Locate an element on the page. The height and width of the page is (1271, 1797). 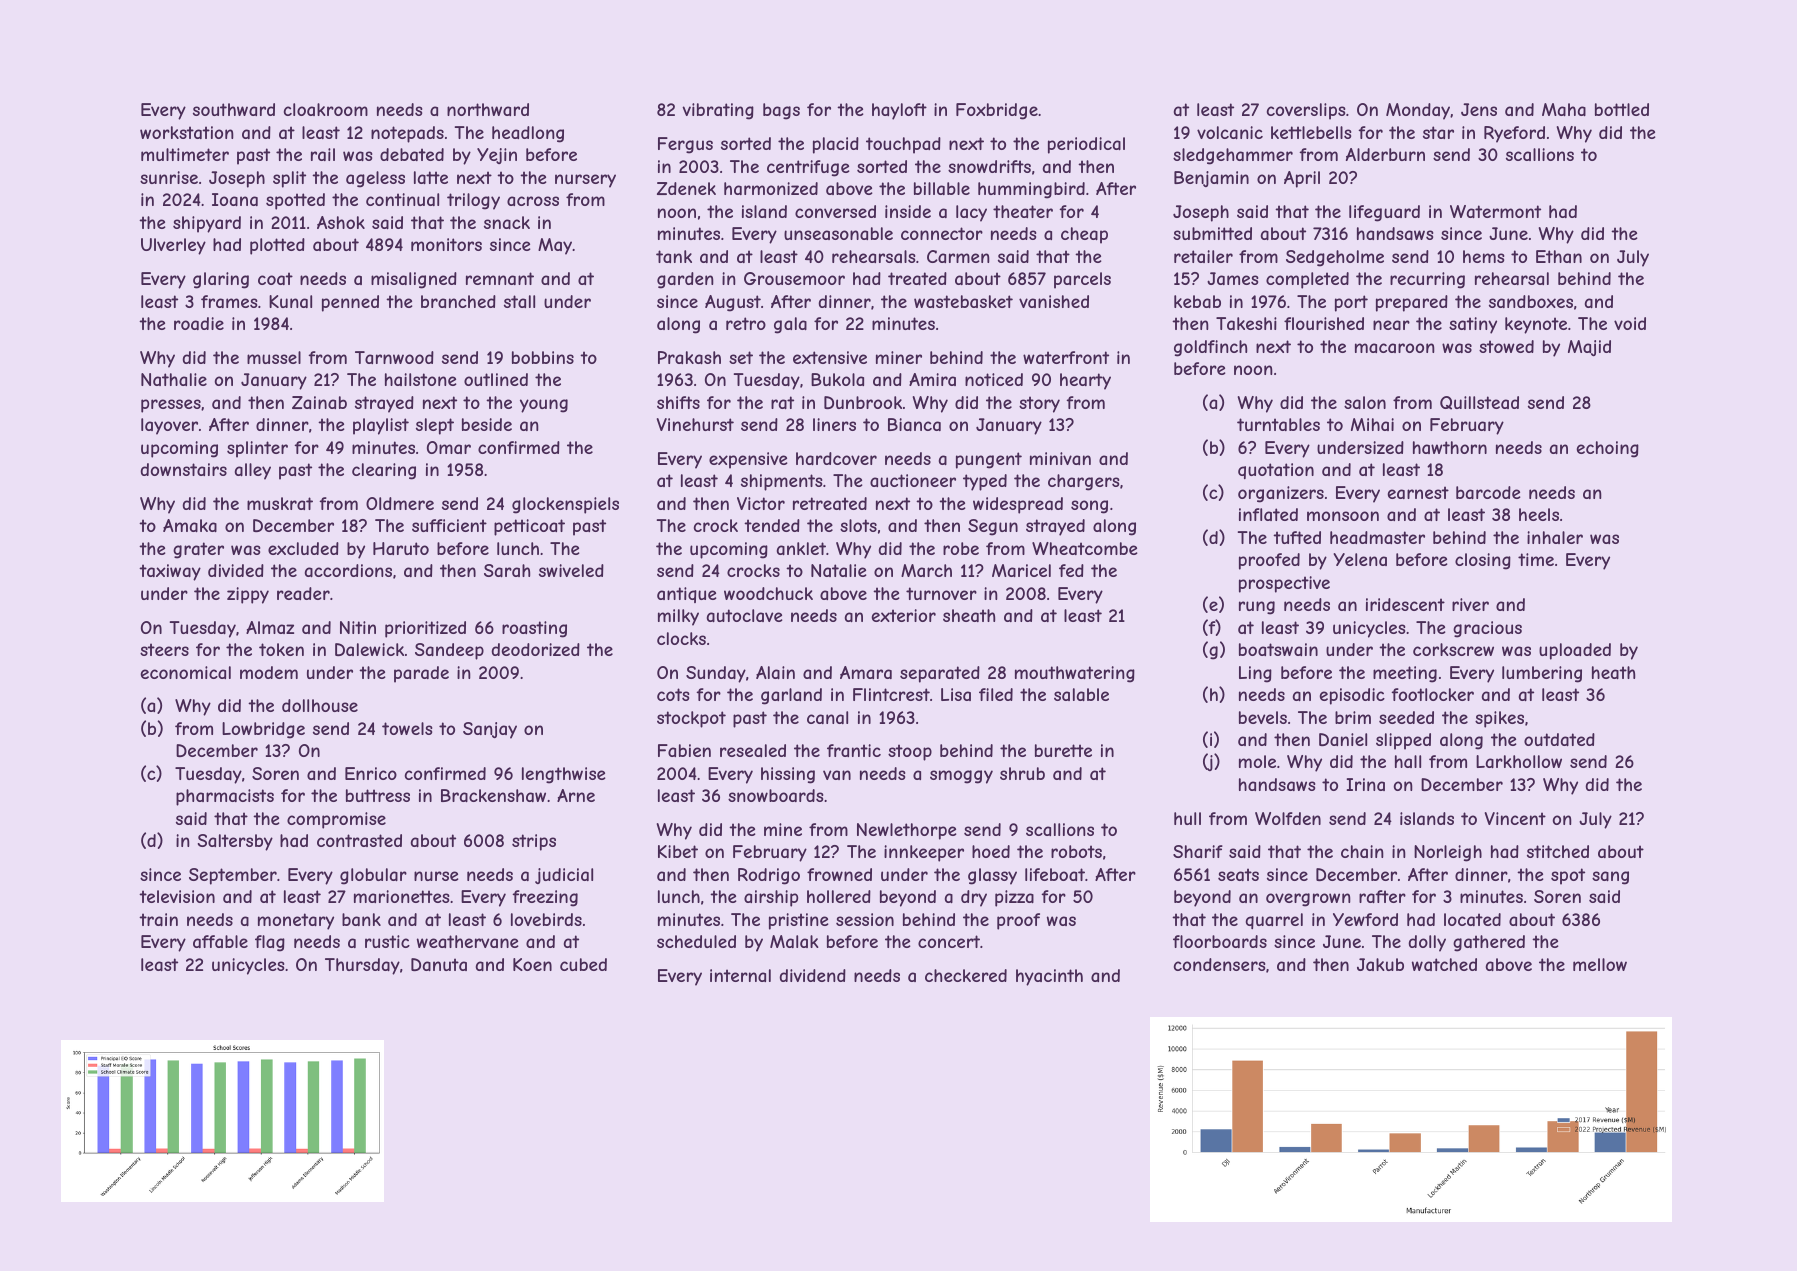
garden is located at coordinates (685, 280).
